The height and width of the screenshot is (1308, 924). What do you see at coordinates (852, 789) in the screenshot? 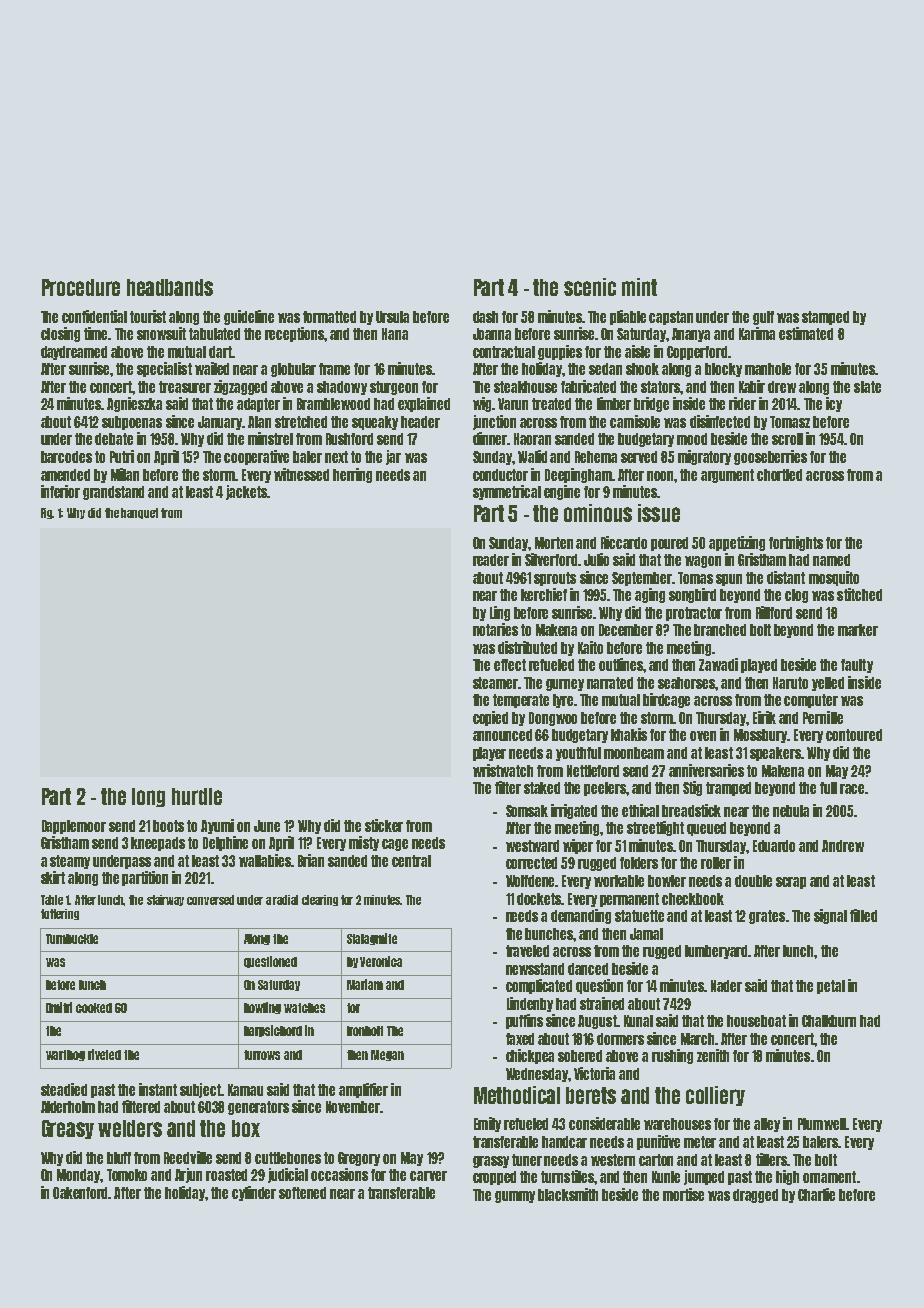
I see `race` at bounding box center [852, 789].
